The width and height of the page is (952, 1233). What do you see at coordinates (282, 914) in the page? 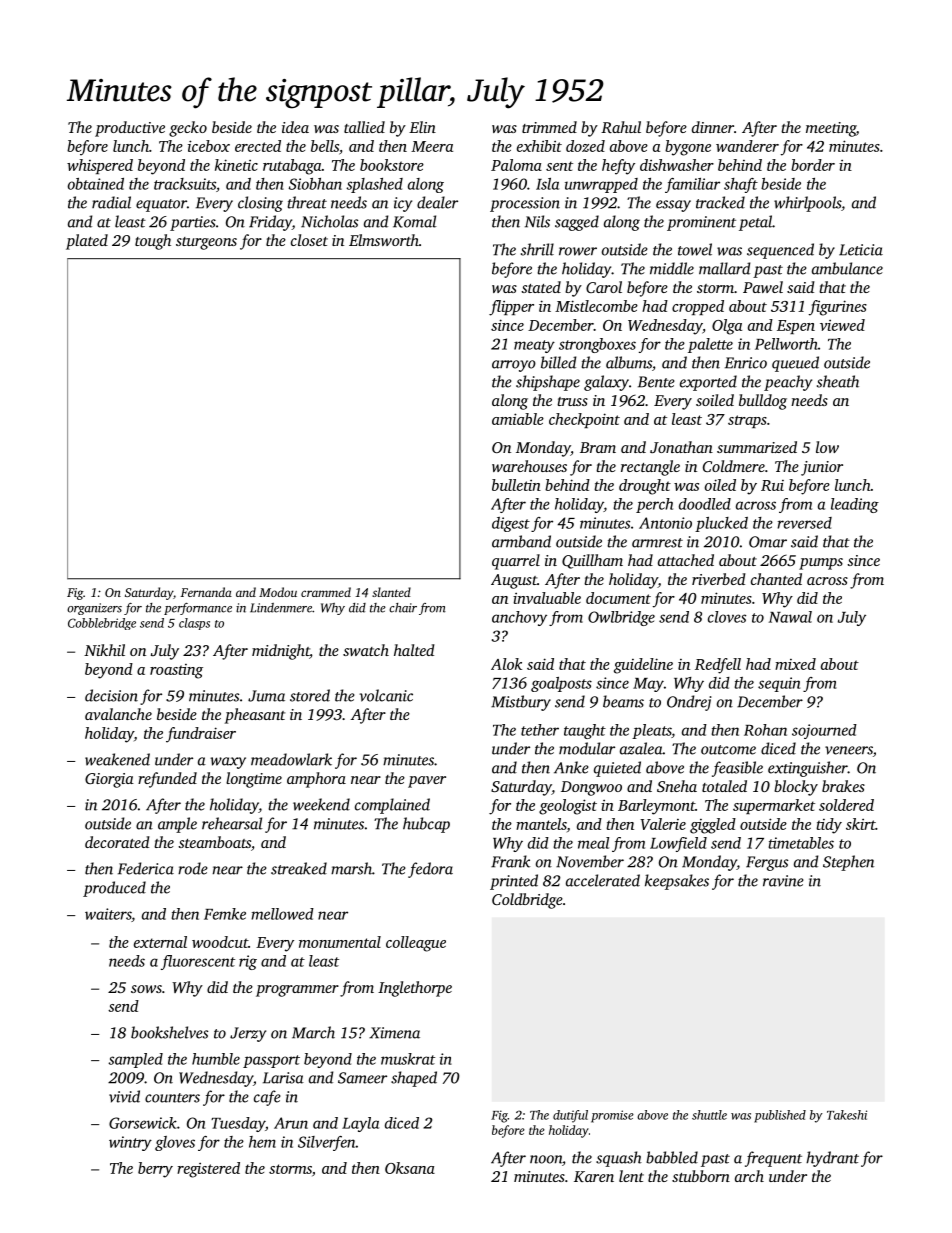
I see `mellowed` at bounding box center [282, 914].
